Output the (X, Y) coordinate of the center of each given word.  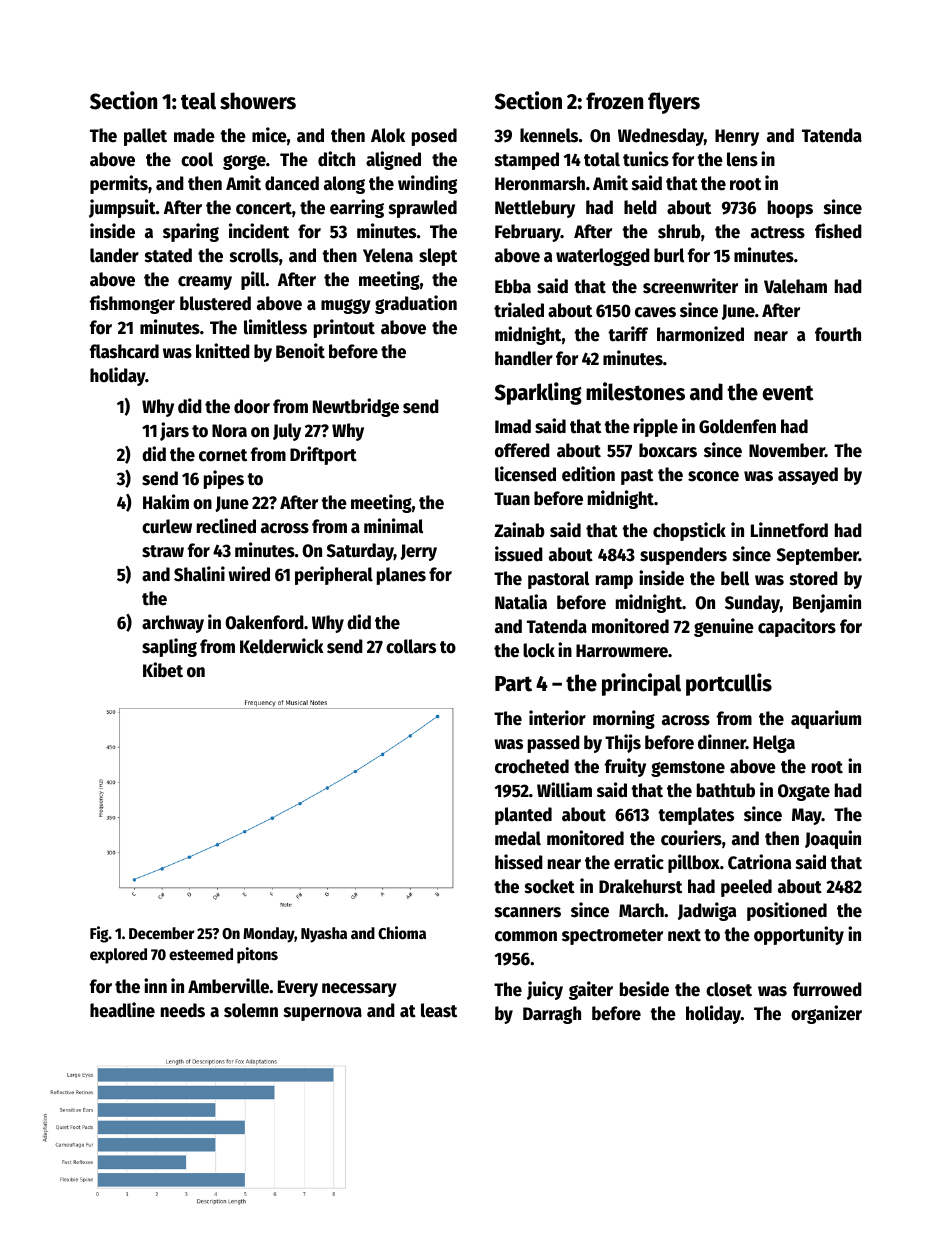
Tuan (512, 499)
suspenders (683, 556)
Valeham (795, 286)
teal (198, 101)
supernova (322, 1014)
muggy (346, 306)
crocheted (532, 766)
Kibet (163, 670)
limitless (275, 327)
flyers (674, 103)
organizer (826, 1014)
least (439, 1010)
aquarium (826, 719)
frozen (614, 101)
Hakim (166, 502)
